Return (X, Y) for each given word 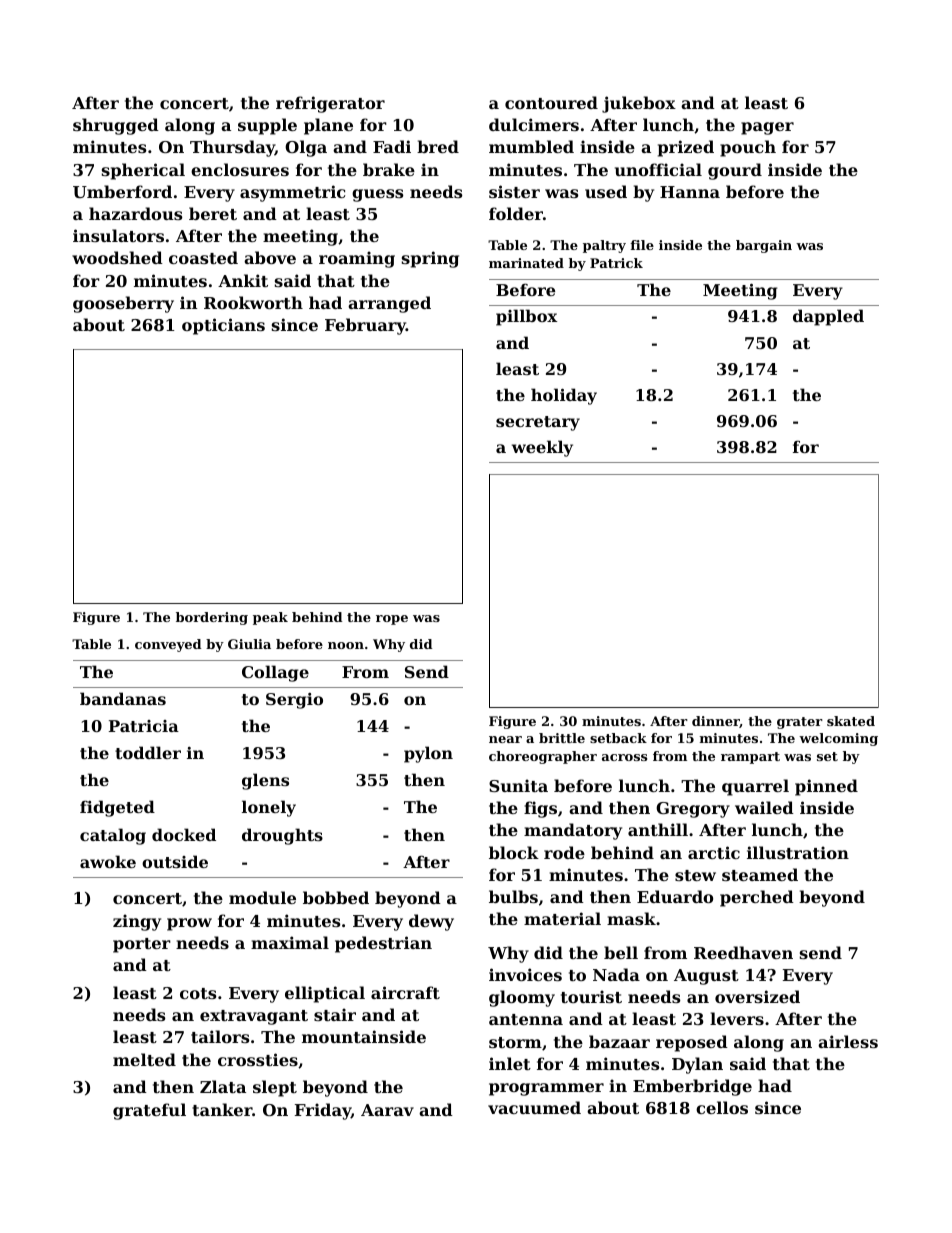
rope (392, 620)
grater (800, 723)
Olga (306, 148)
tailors (220, 1036)
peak (270, 618)
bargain (764, 246)
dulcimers (534, 124)
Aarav (387, 1110)
